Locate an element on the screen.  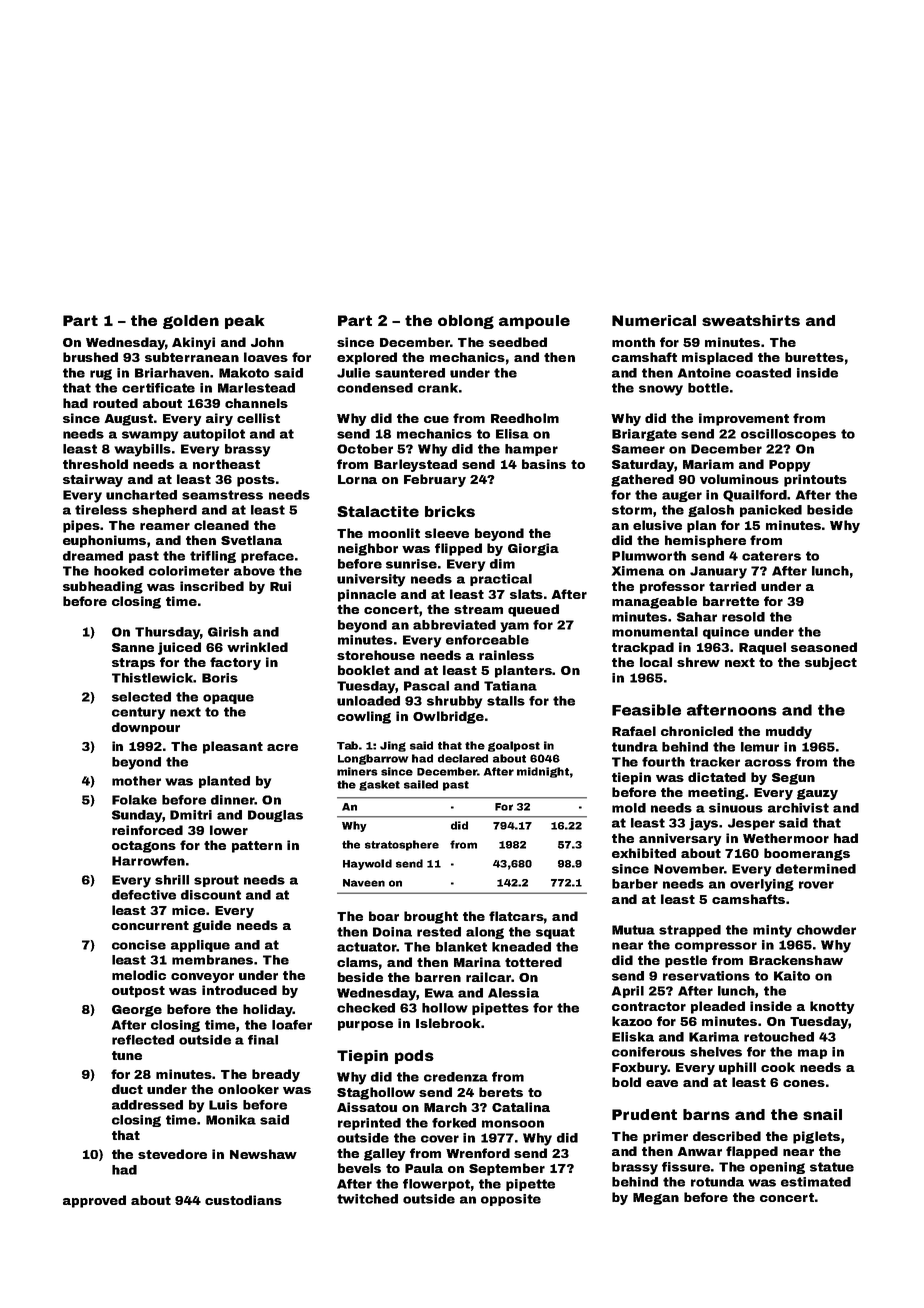
custodians is located at coordinates (243, 1200).
